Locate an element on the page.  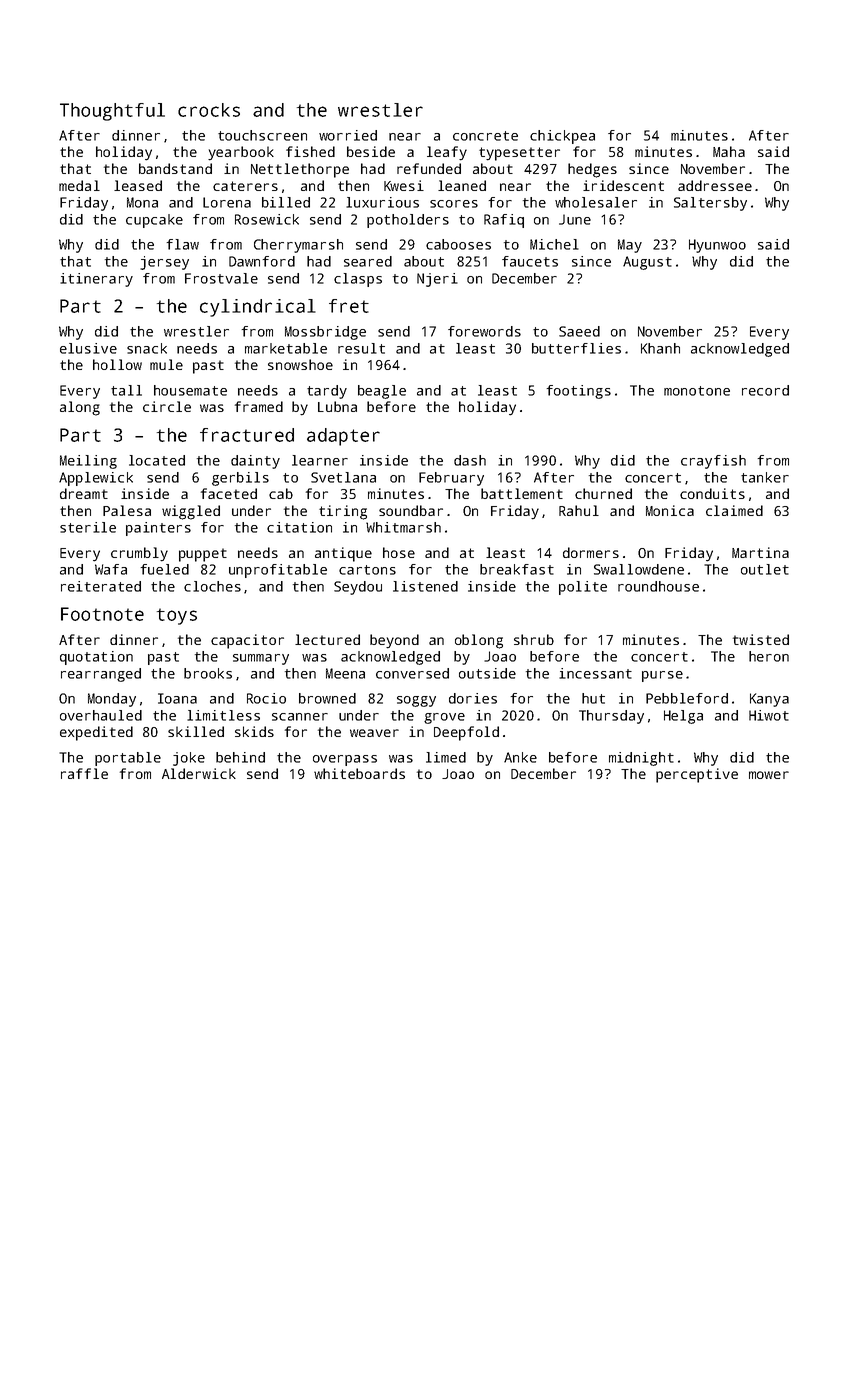
forewords is located at coordinates (484, 331).
